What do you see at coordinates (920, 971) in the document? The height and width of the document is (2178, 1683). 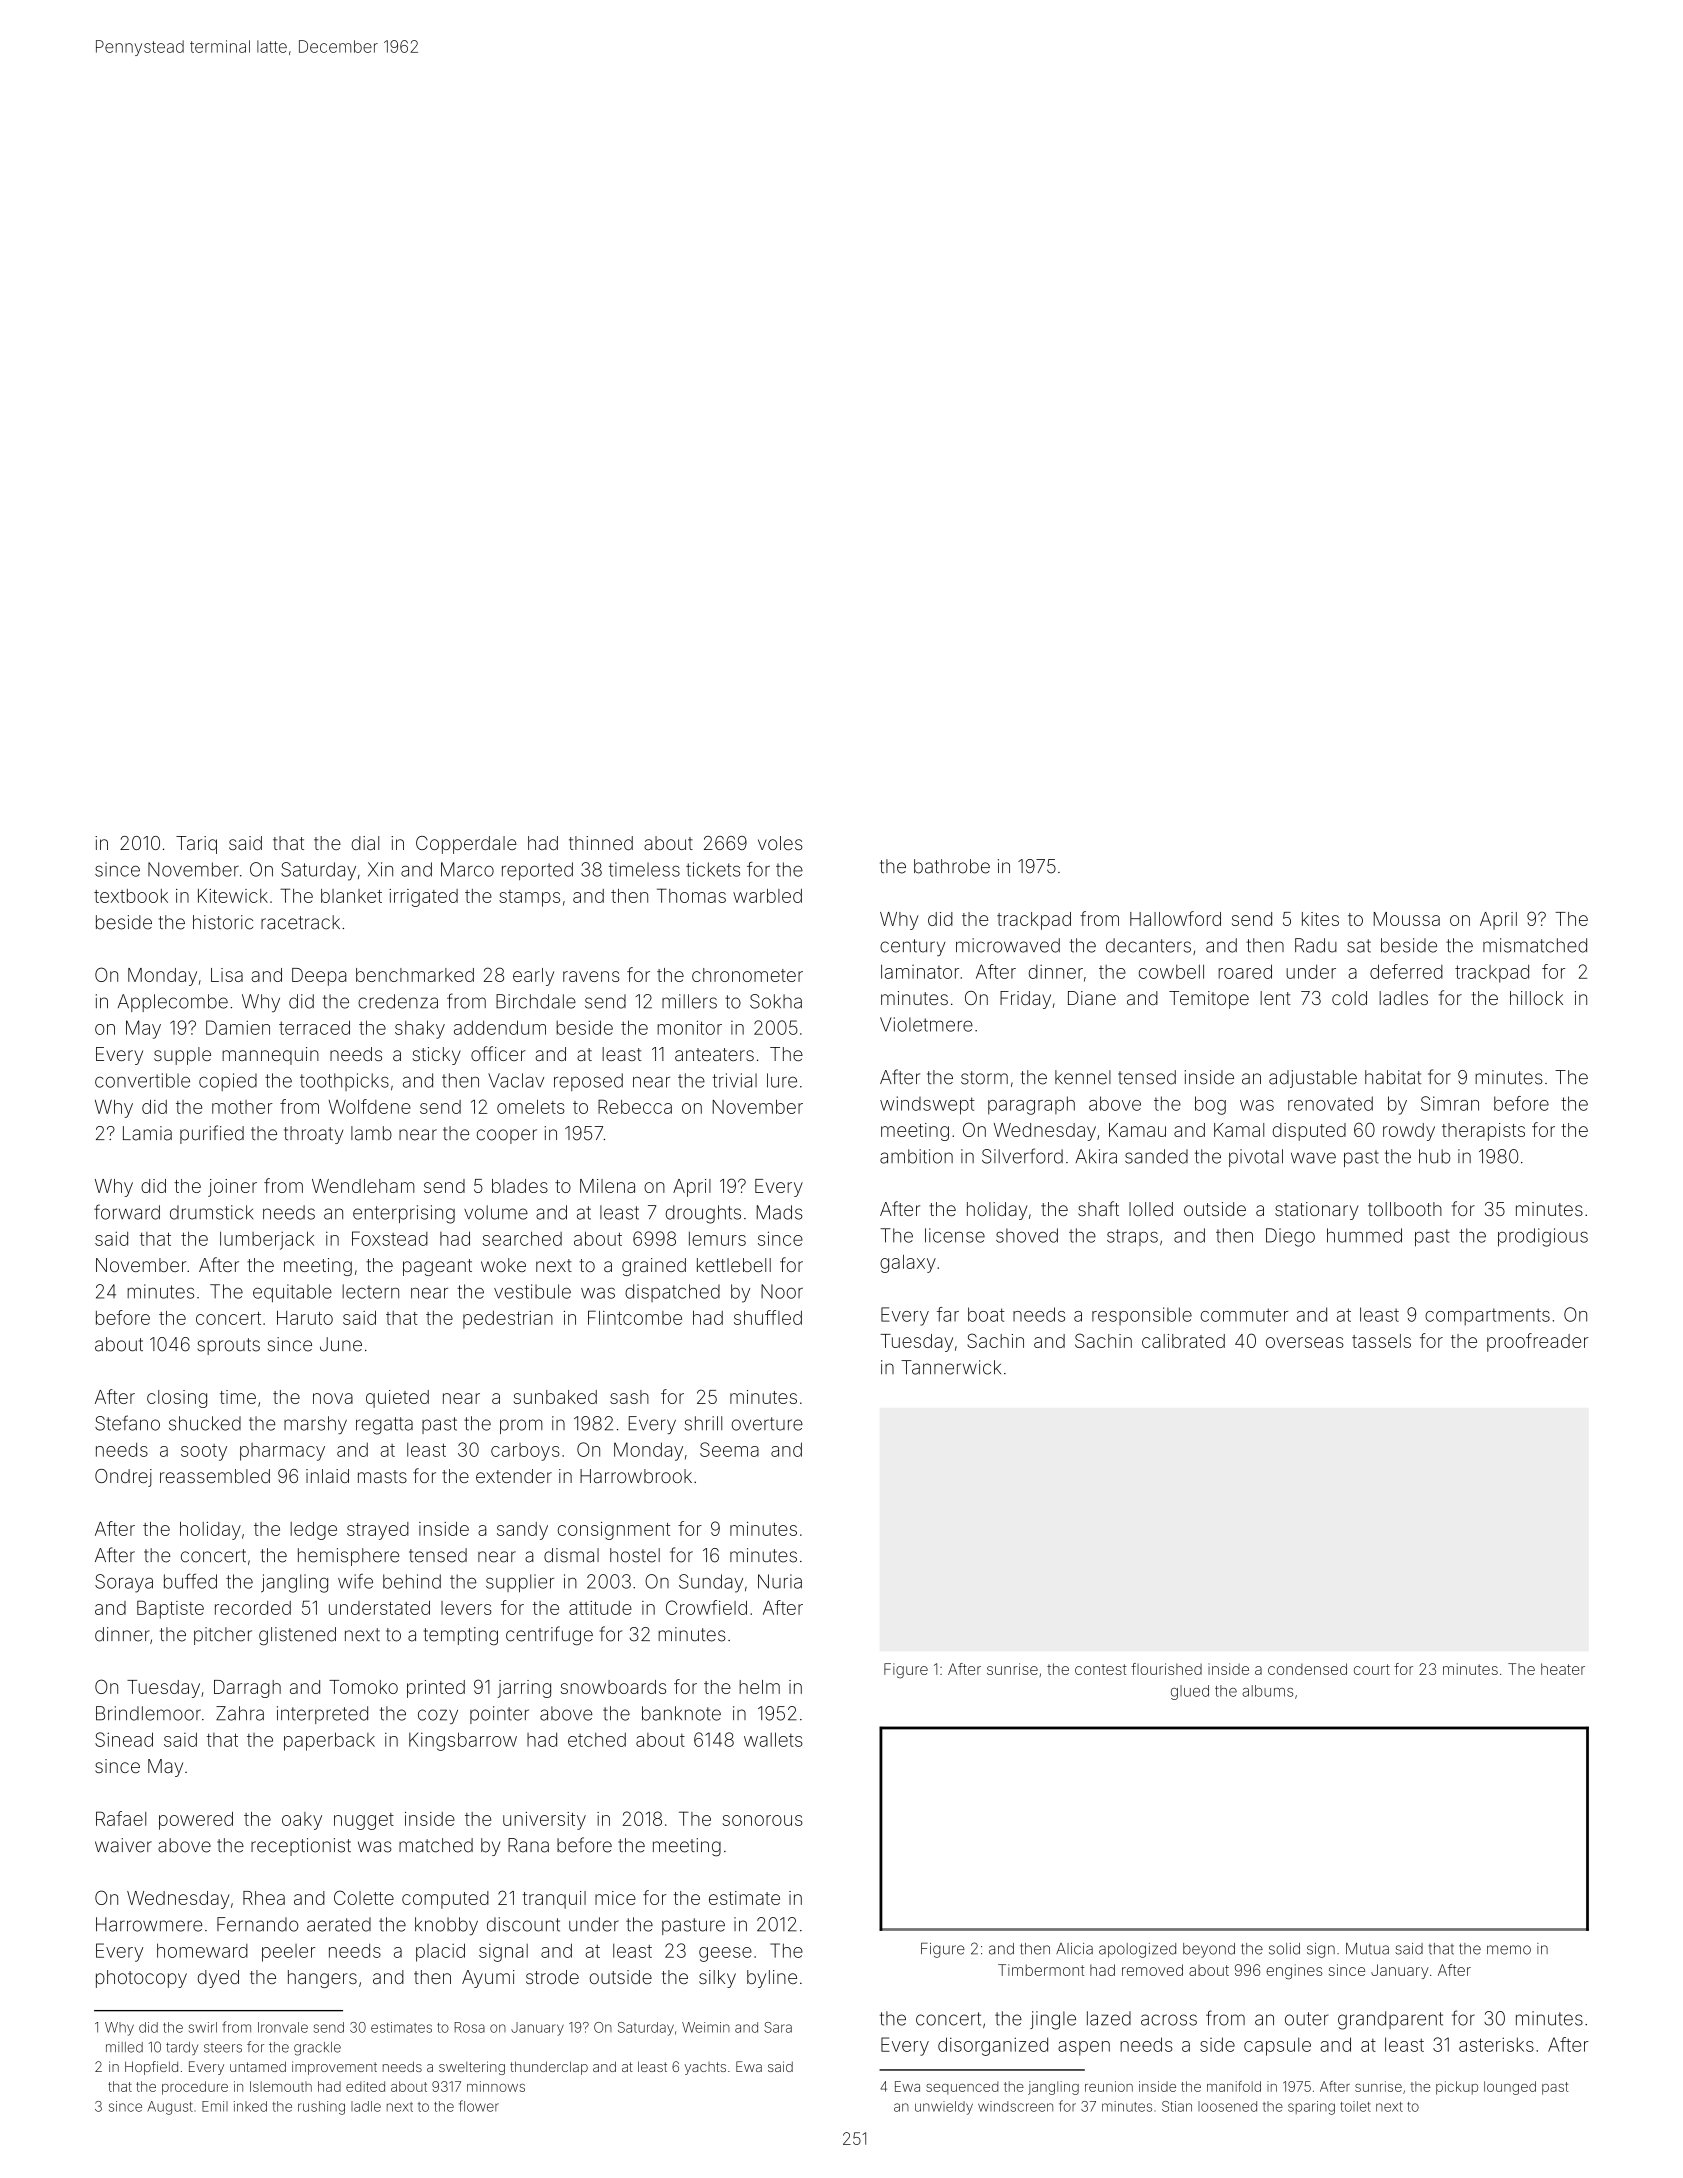 I see `laminator` at bounding box center [920, 971].
